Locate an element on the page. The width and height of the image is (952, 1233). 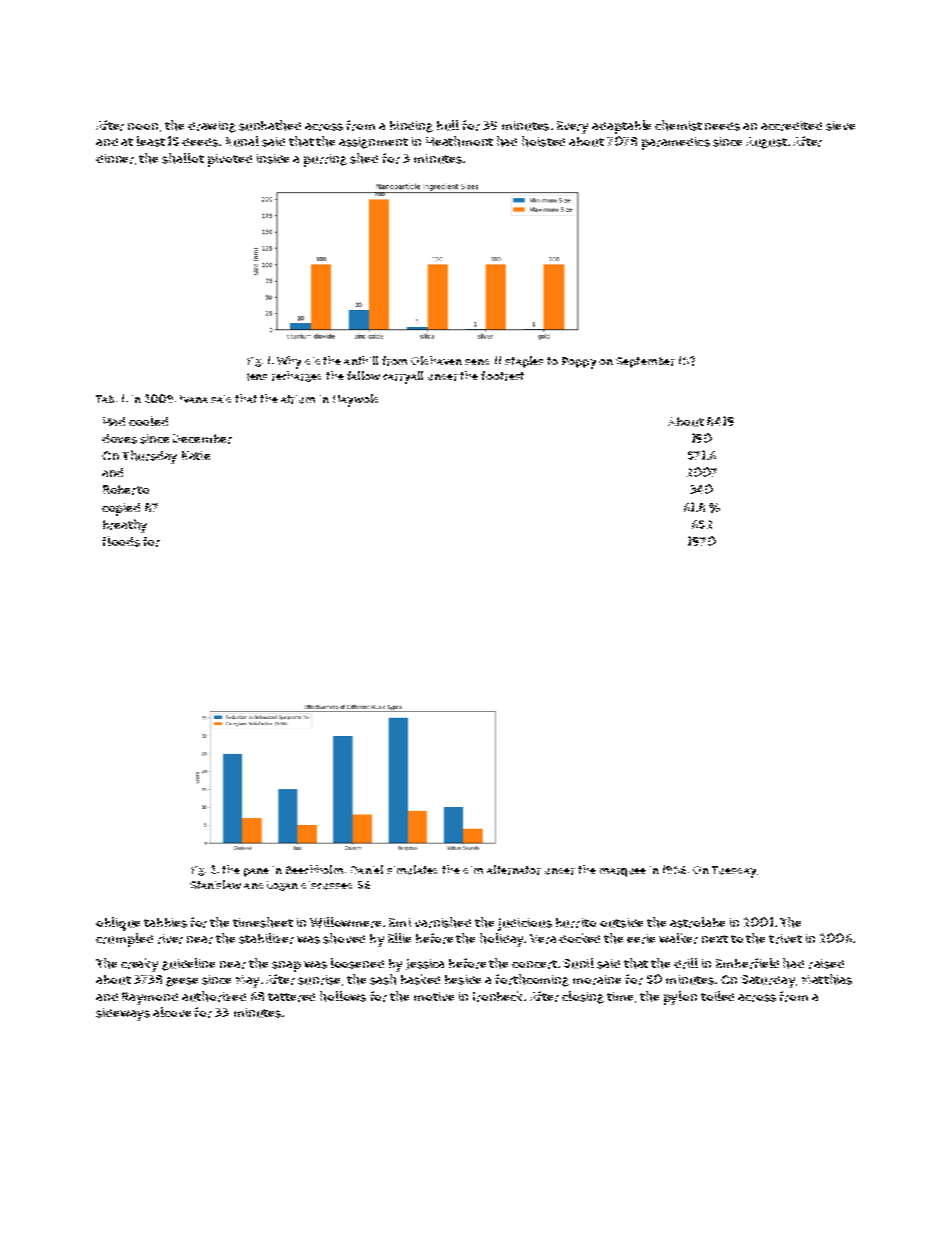
Jens is located at coordinates (257, 377).
